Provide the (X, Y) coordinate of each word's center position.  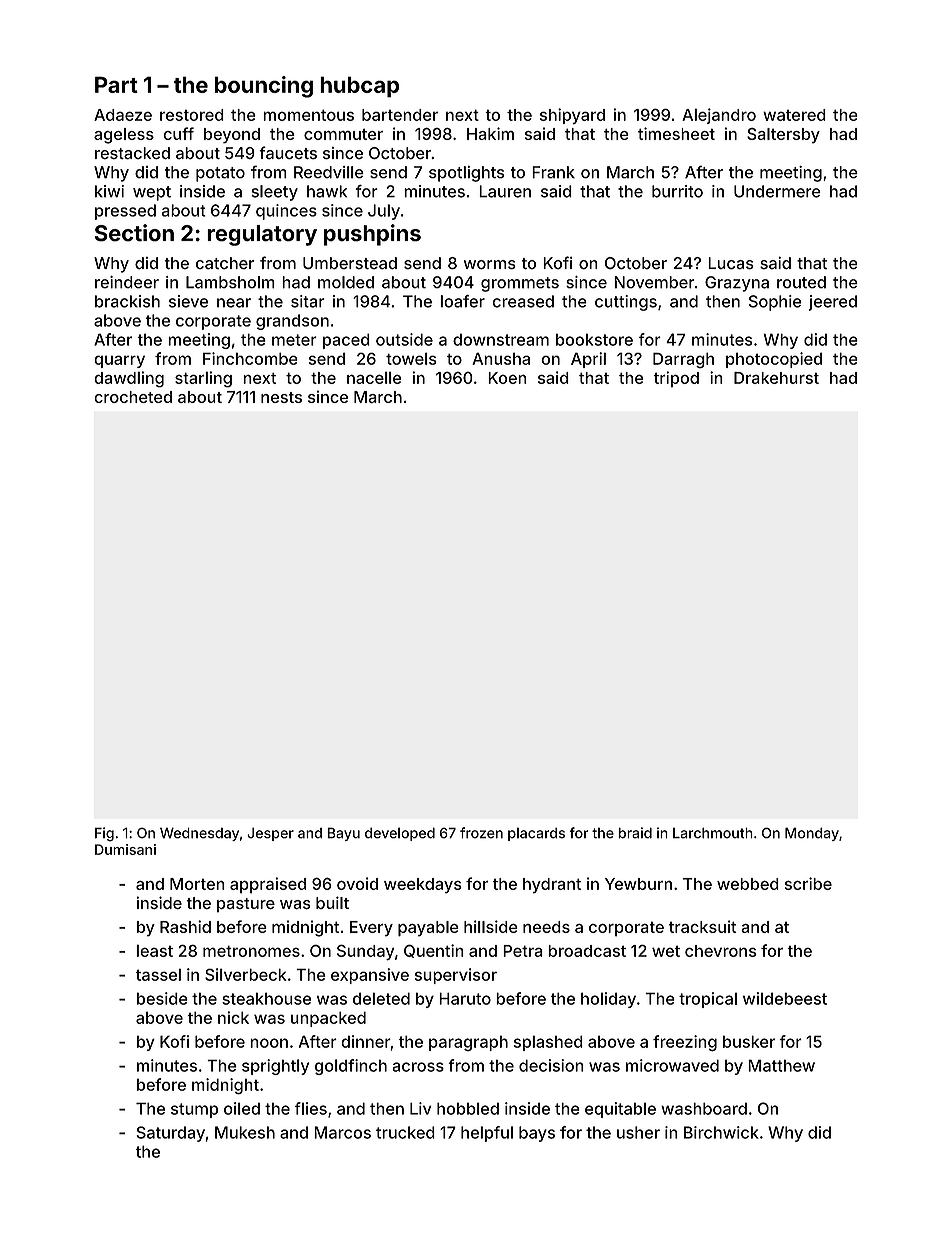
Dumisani (125, 849)
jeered (833, 303)
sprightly (275, 1067)
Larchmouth (713, 833)
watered (794, 115)
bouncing (264, 87)
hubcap (359, 87)
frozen (481, 833)
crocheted (133, 397)
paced (346, 341)
